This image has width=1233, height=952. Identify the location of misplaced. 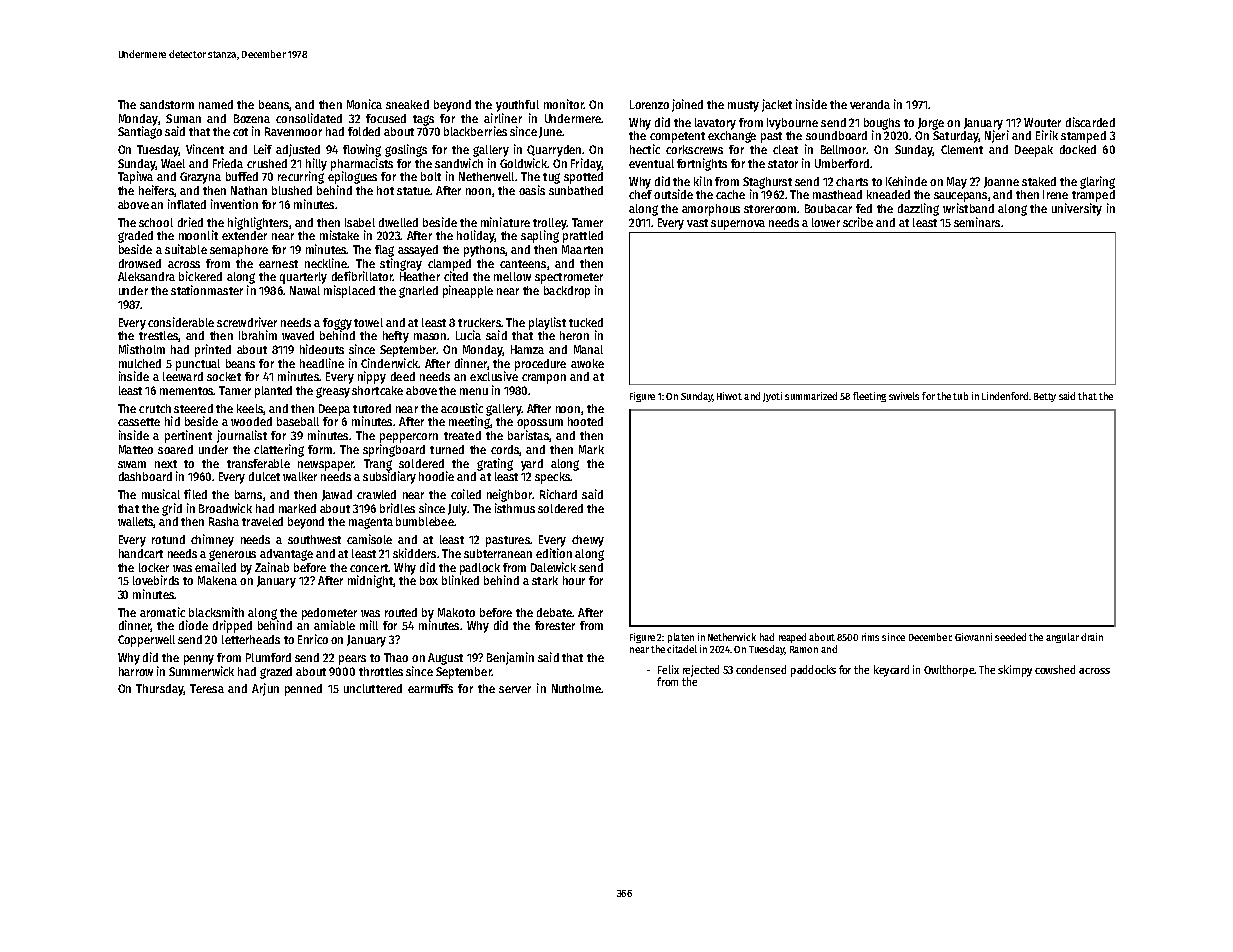
(349, 291).
